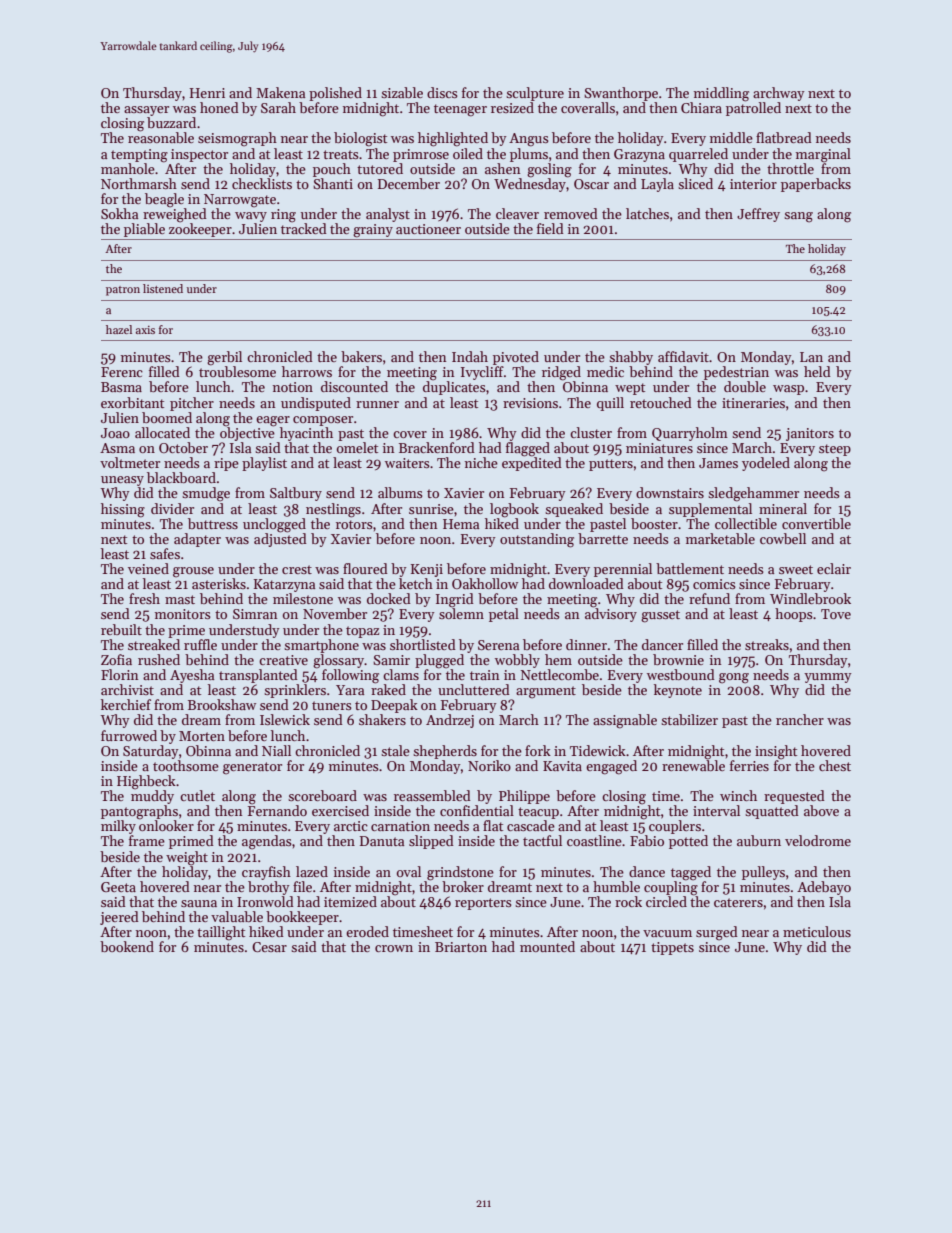 This page has height=1233, width=952. What do you see at coordinates (274, 525) in the page?
I see `unclogged` at bounding box center [274, 525].
